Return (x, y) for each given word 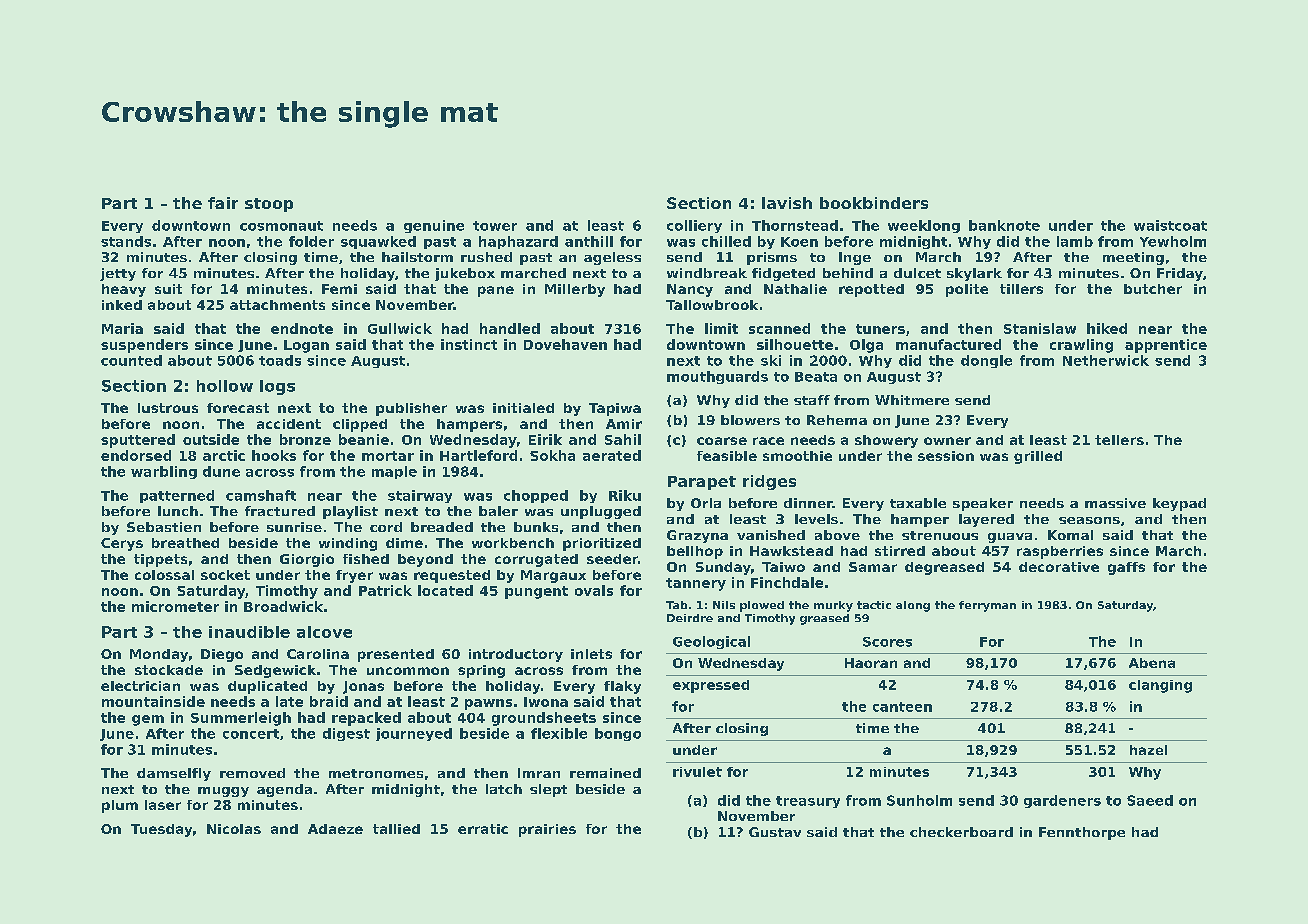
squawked (378, 242)
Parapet (702, 483)
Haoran (871, 663)
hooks (274, 455)
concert (251, 734)
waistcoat (1170, 225)
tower (495, 226)
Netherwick (1106, 360)
